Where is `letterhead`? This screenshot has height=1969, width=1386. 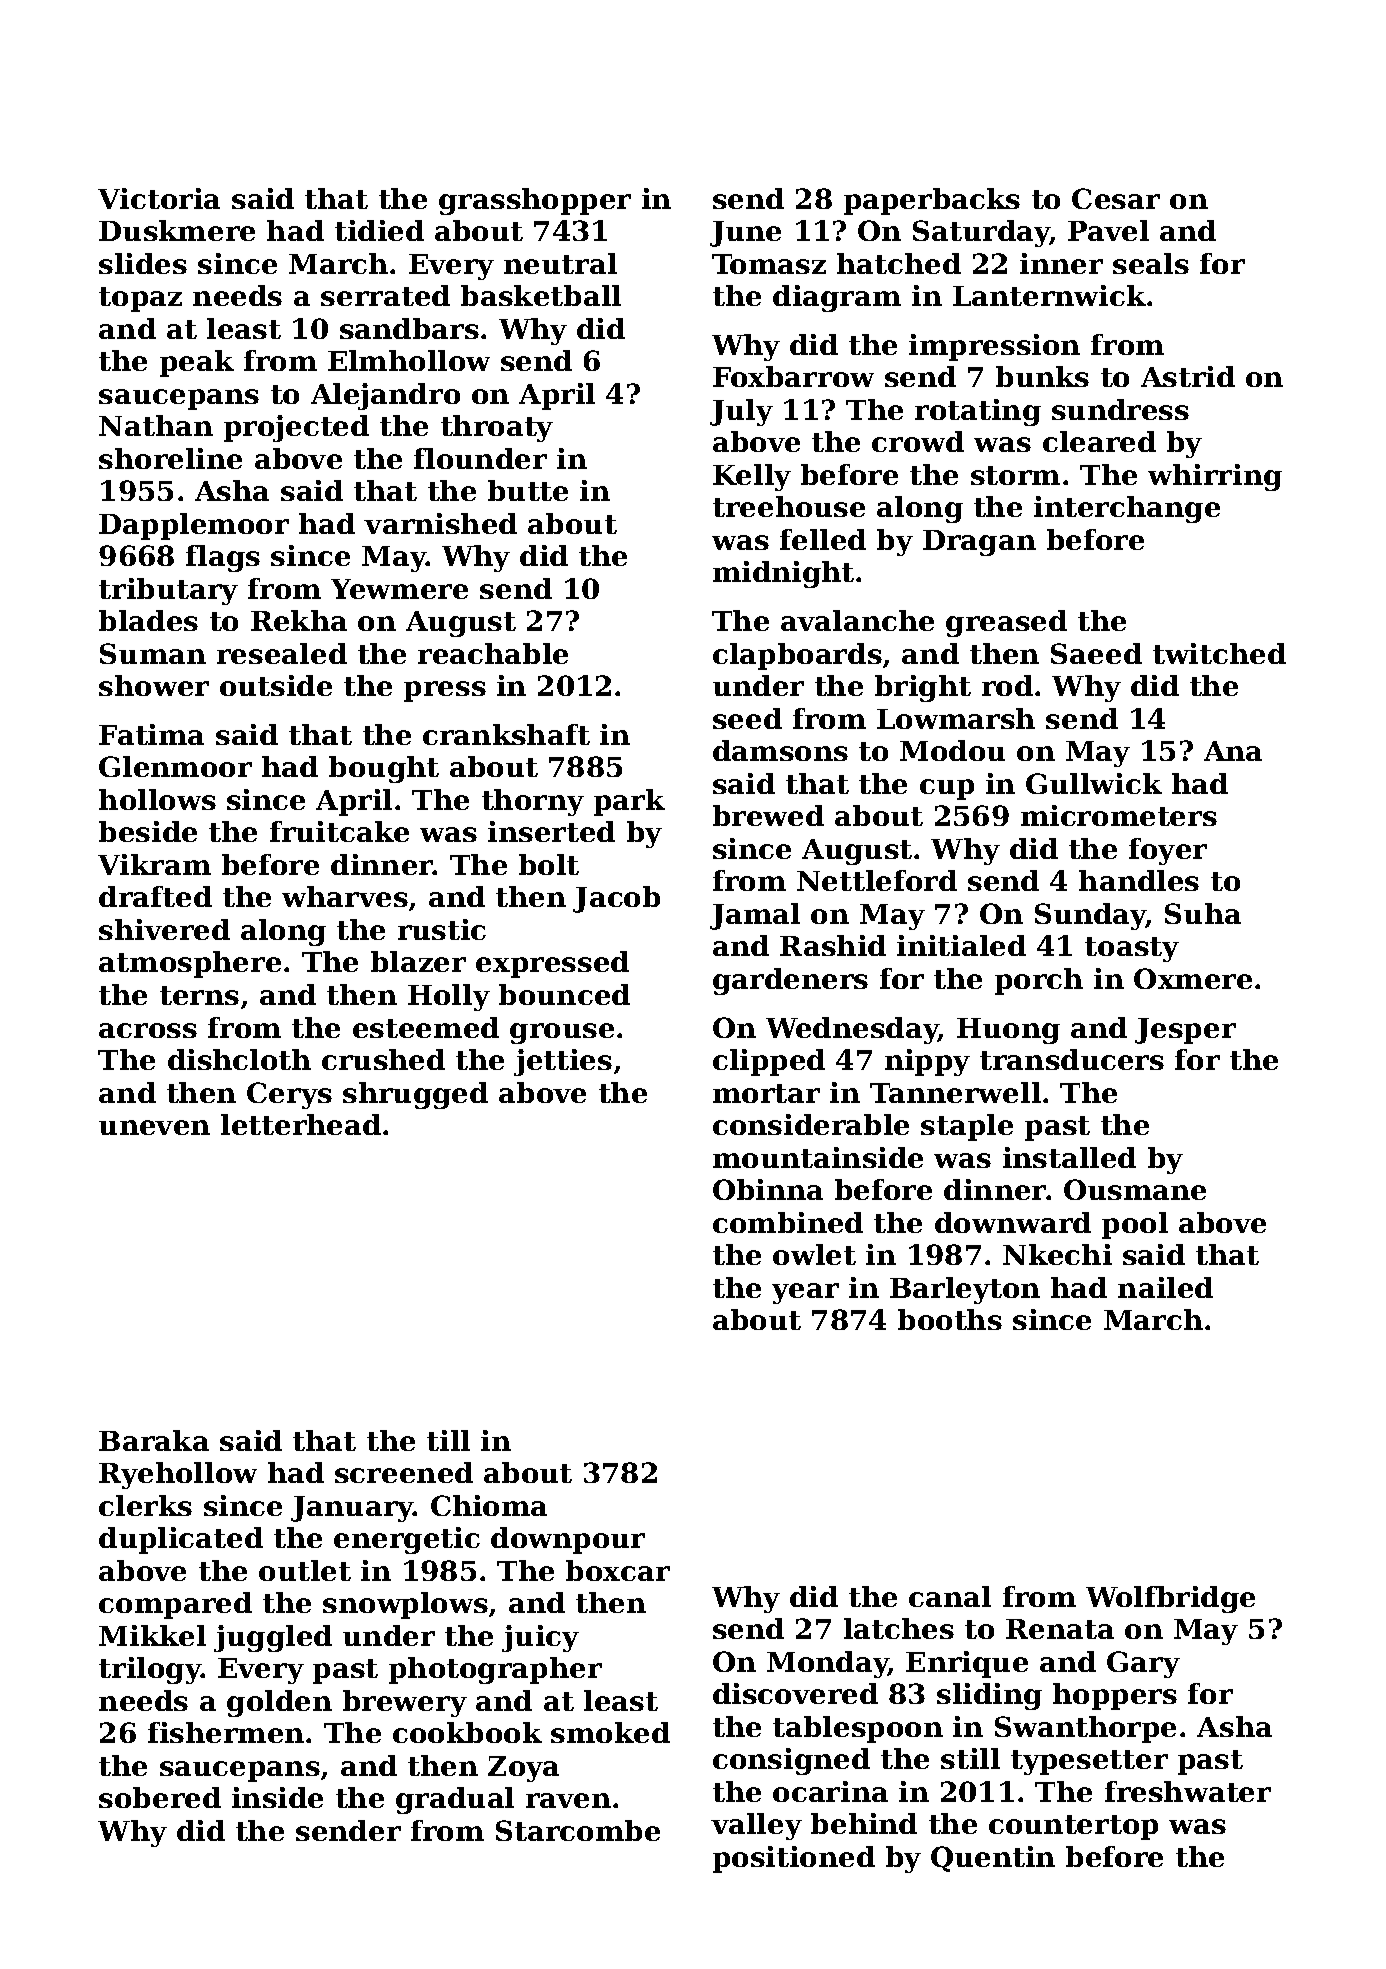
letterhead is located at coordinates (301, 1124).
